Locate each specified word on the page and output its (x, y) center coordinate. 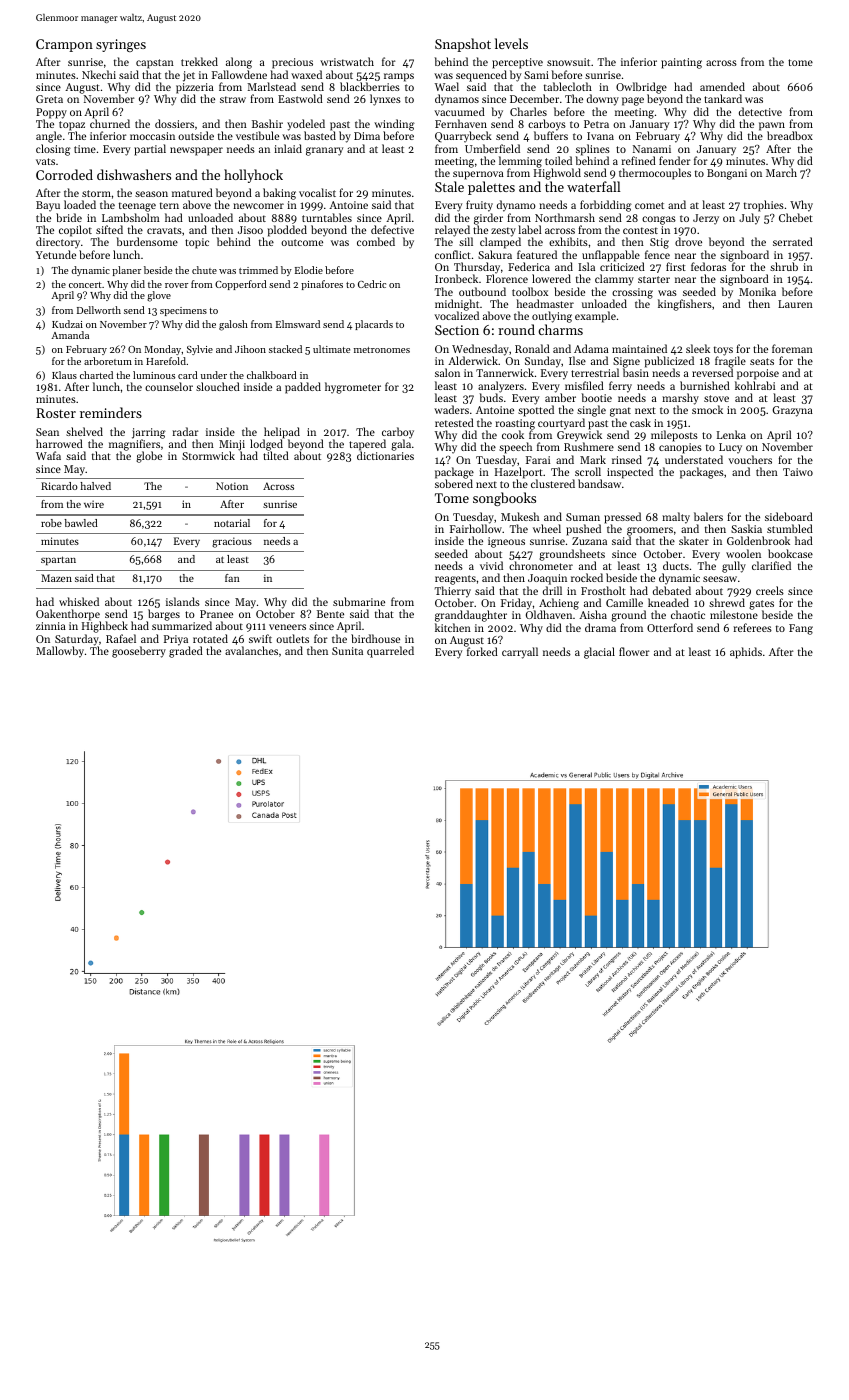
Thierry (453, 592)
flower (634, 651)
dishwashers (134, 174)
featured (537, 254)
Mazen (56, 578)
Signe (626, 363)
